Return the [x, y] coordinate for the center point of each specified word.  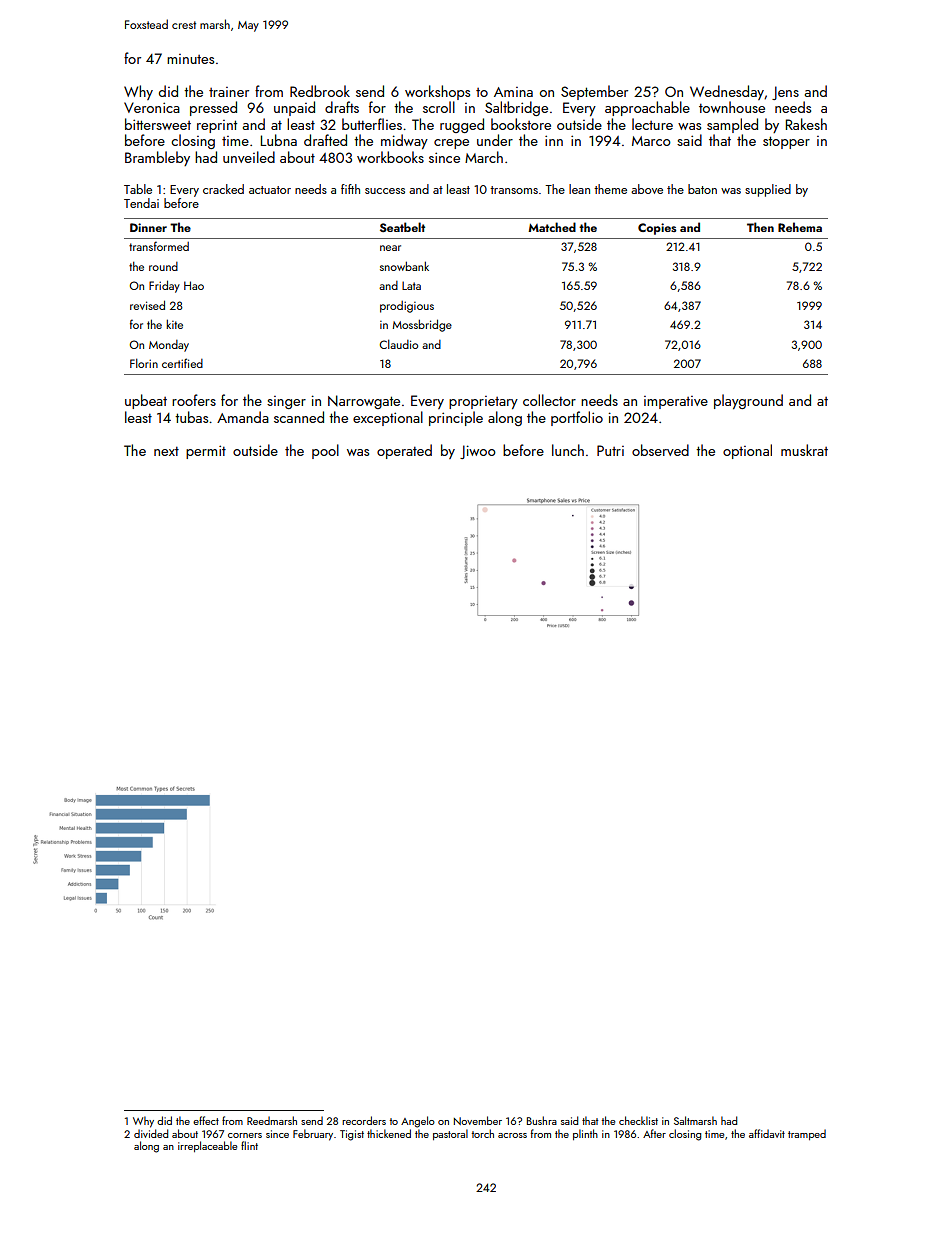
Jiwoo [478, 452]
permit [206, 452]
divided [151, 1133]
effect [206, 1120]
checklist [638, 1120]
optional [747, 451]
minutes [190, 59]
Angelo [418, 1122]
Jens [785, 93]
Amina [513, 92]
